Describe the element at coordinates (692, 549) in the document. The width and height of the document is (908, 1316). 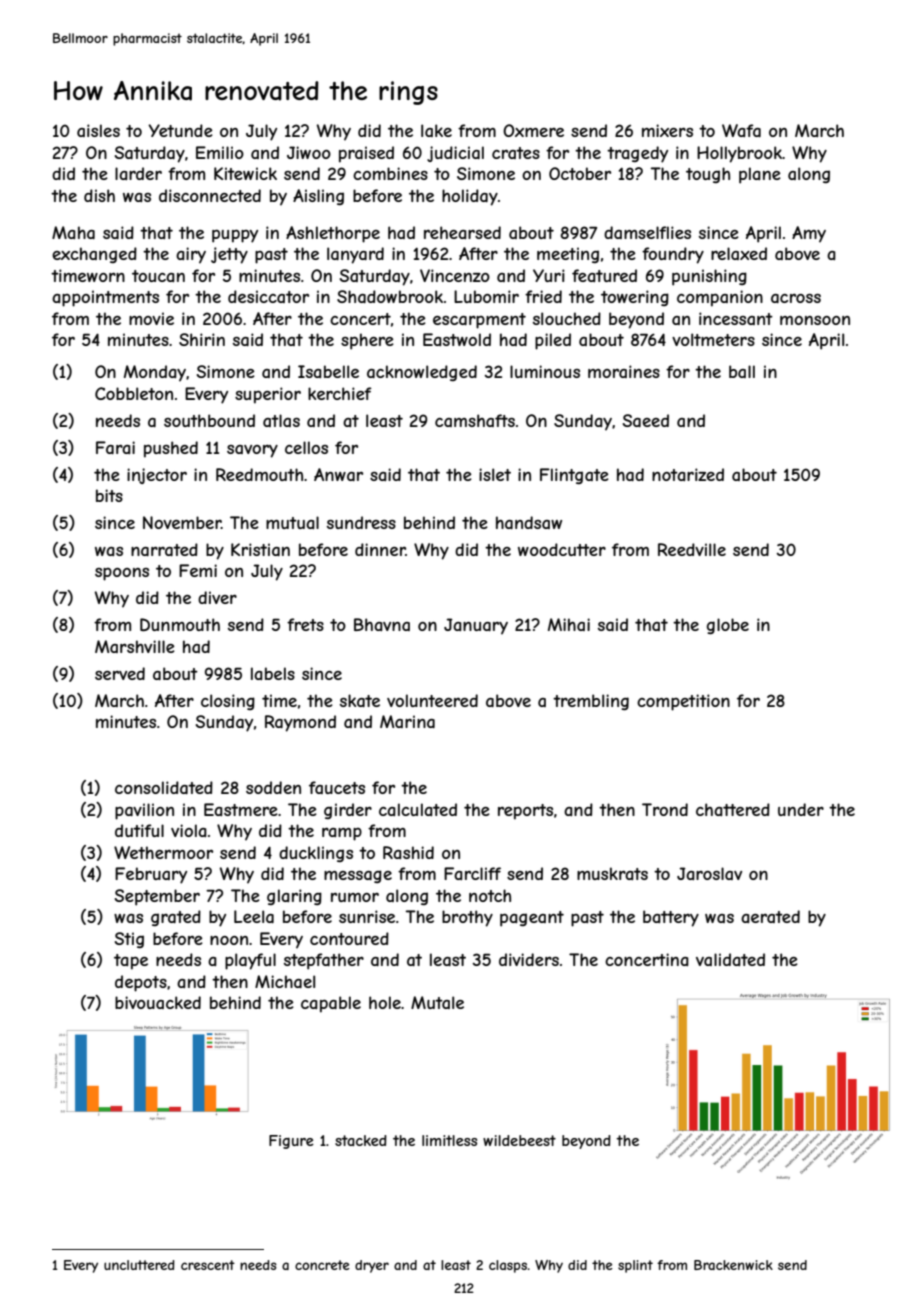
I see `Reedville` at that location.
